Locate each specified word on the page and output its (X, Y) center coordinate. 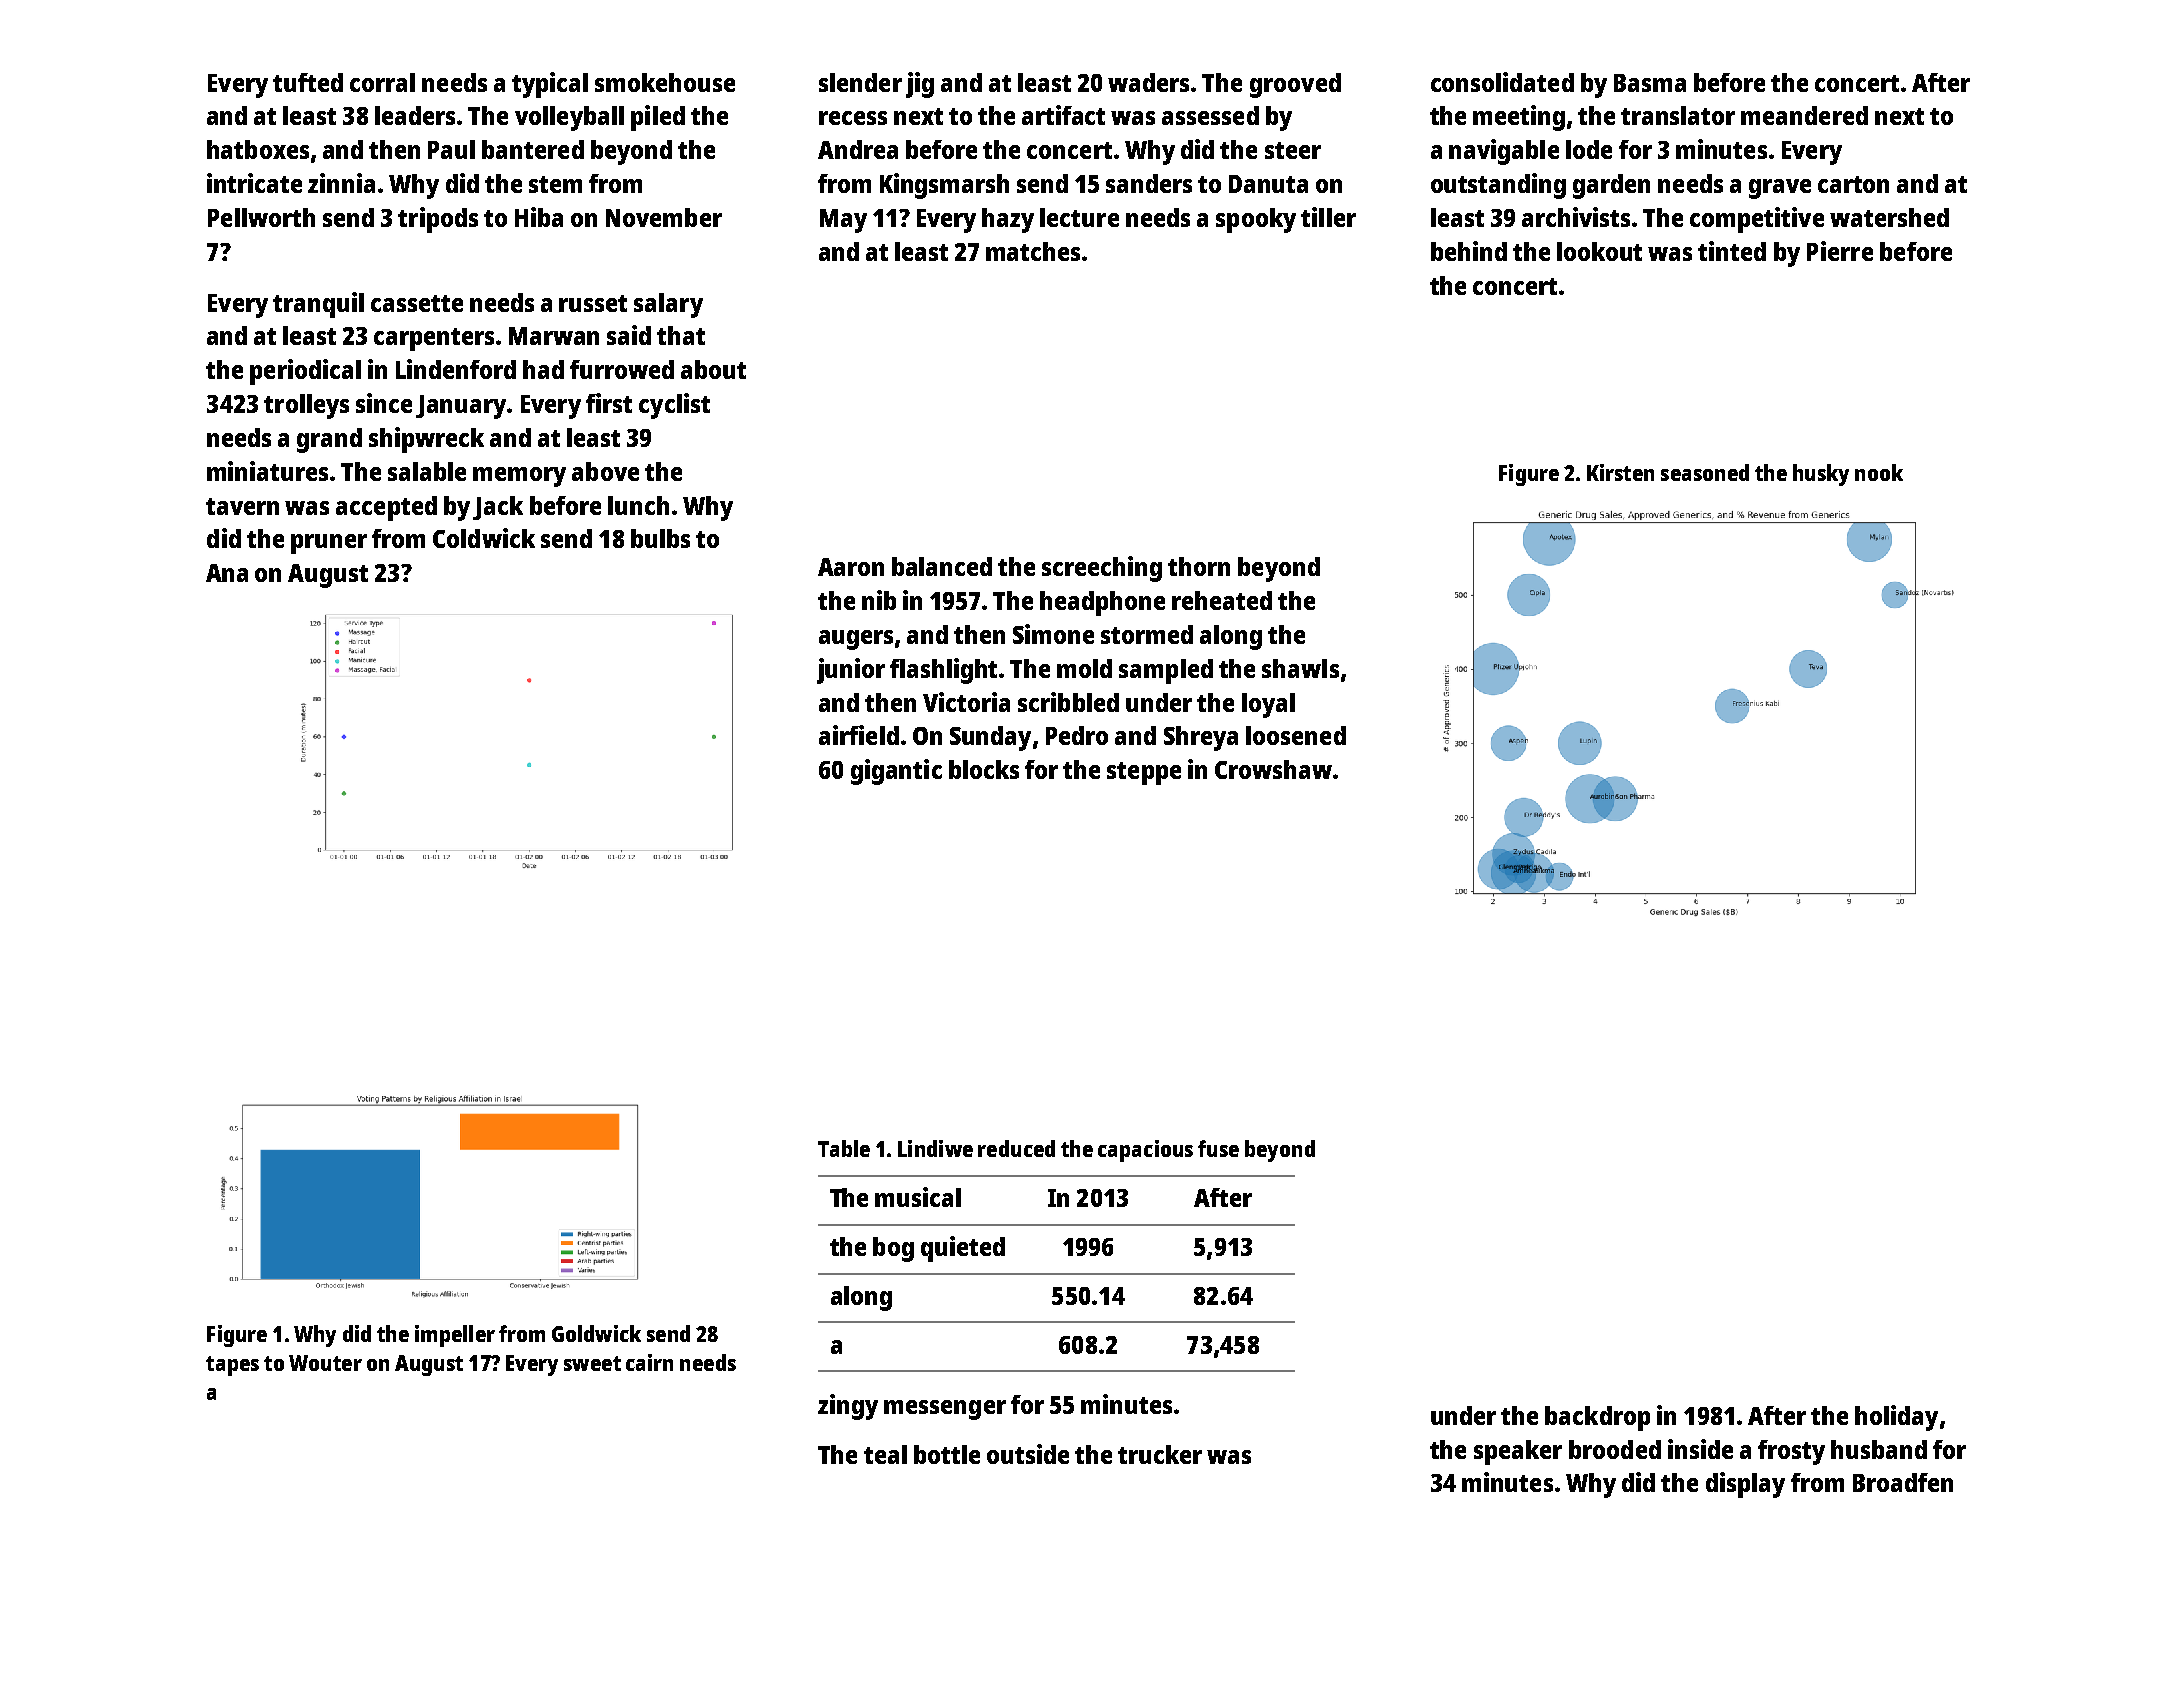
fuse (1218, 1148)
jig (920, 85)
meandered (1804, 115)
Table (844, 1148)
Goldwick (596, 1333)
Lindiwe (935, 1148)
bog (893, 1249)
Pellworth (261, 217)
